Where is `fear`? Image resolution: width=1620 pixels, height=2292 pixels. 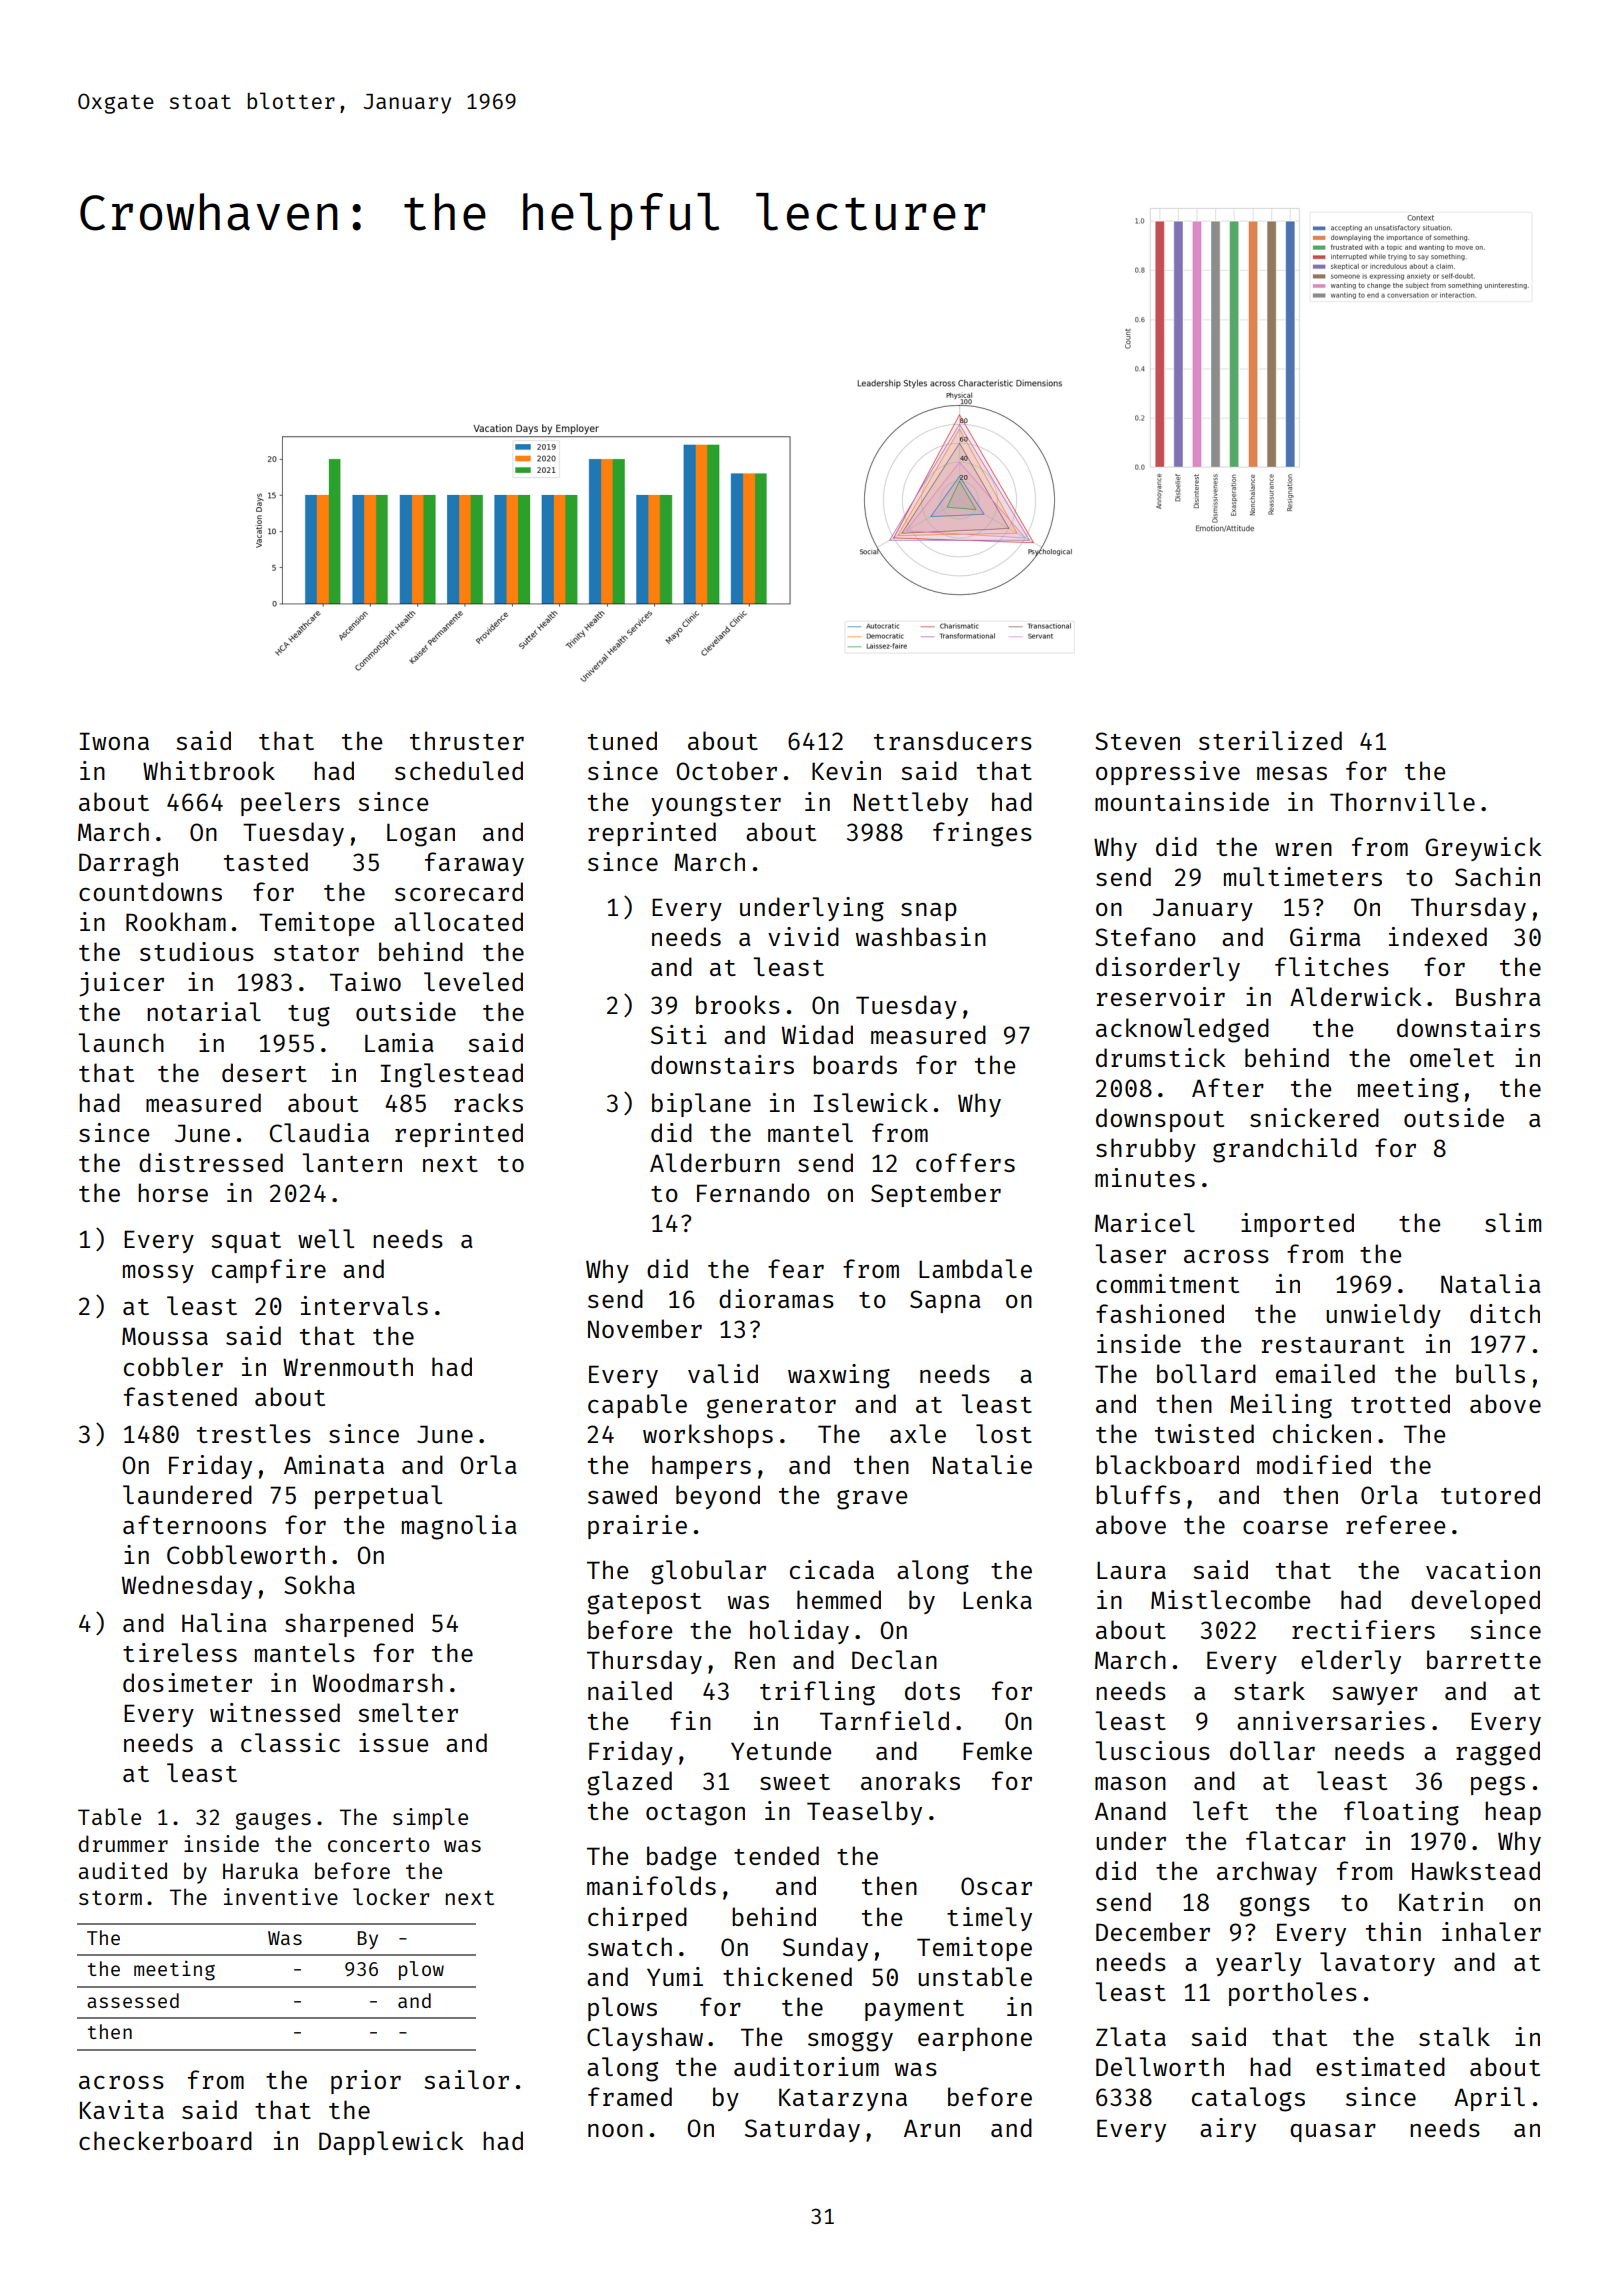 fear is located at coordinates (796, 1268).
